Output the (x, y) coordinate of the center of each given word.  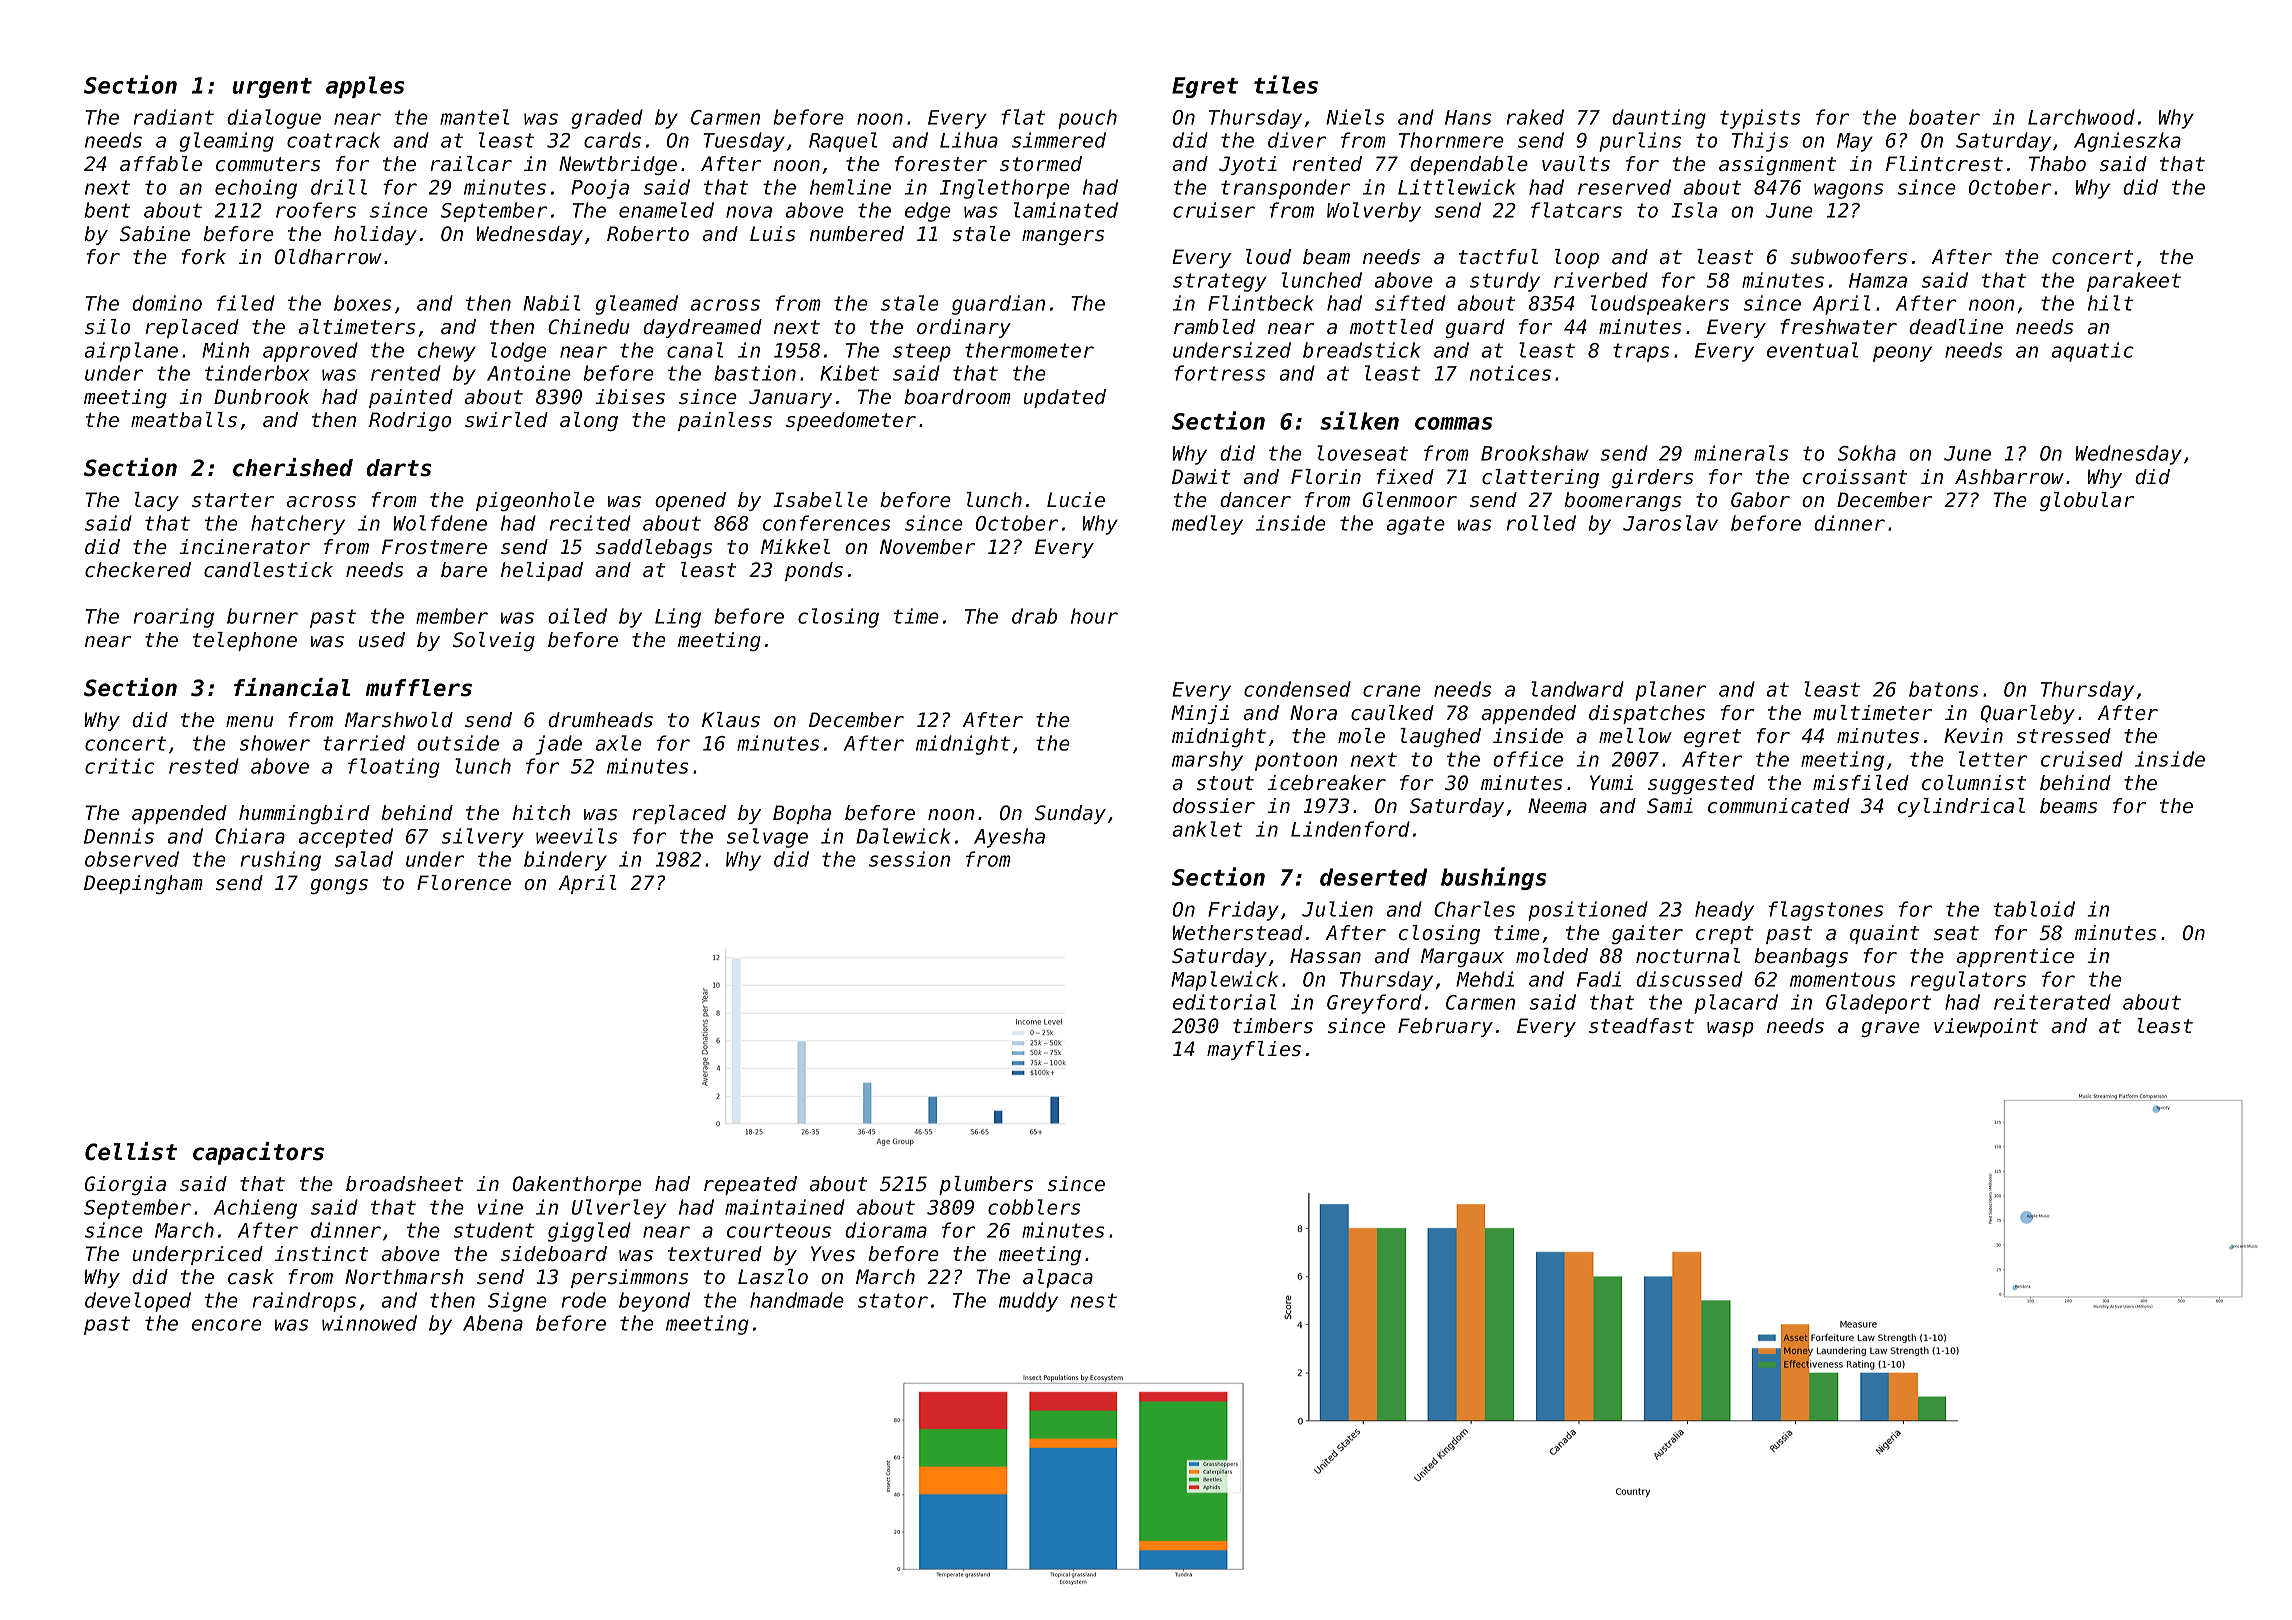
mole (1361, 736)
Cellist (131, 1151)
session (909, 859)
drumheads (600, 720)
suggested (1701, 784)
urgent (272, 88)
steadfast (1641, 1026)
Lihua (969, 140)
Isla (1694, 210)
